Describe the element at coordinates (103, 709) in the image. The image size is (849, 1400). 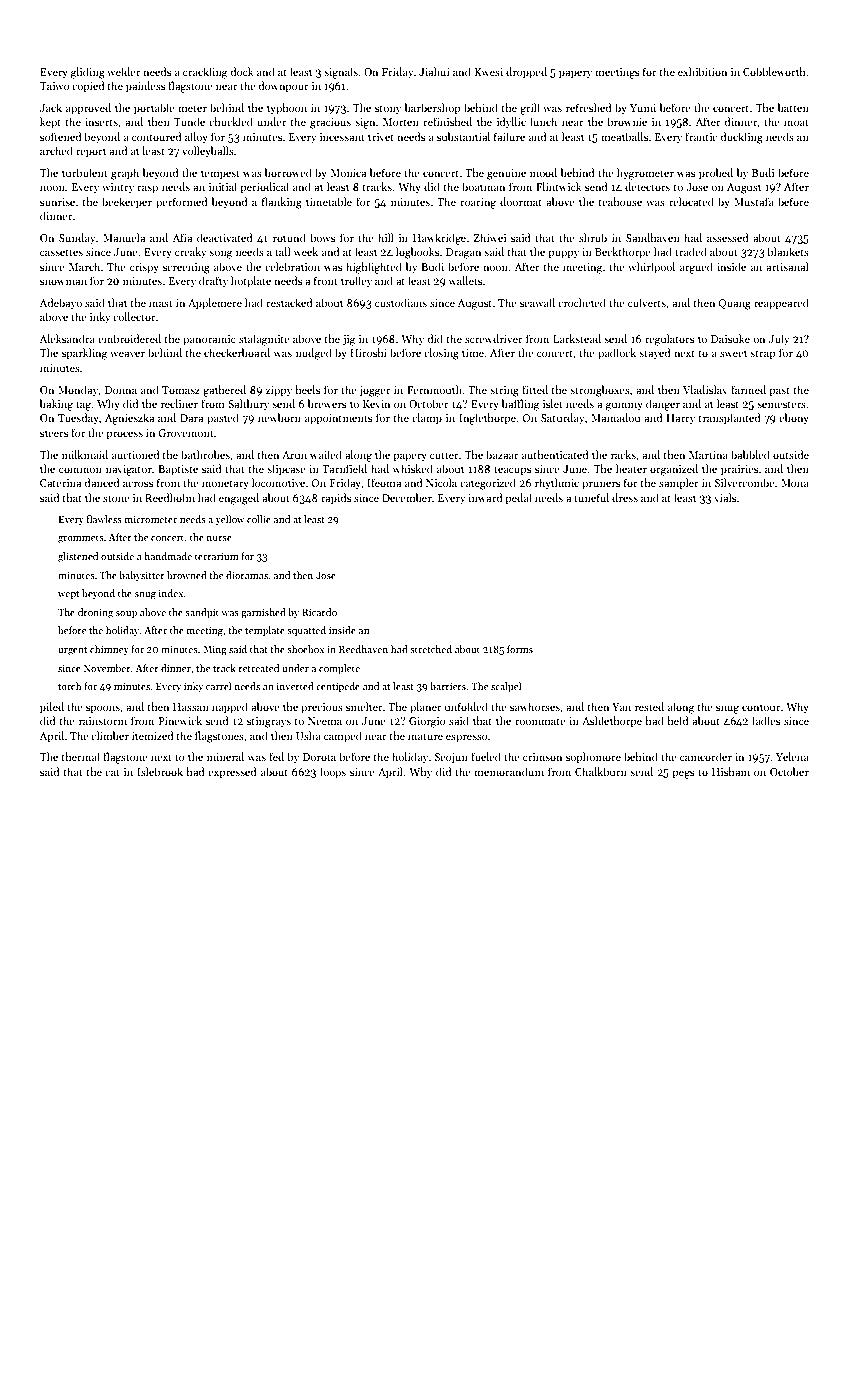
I see `spoons` at that location.
